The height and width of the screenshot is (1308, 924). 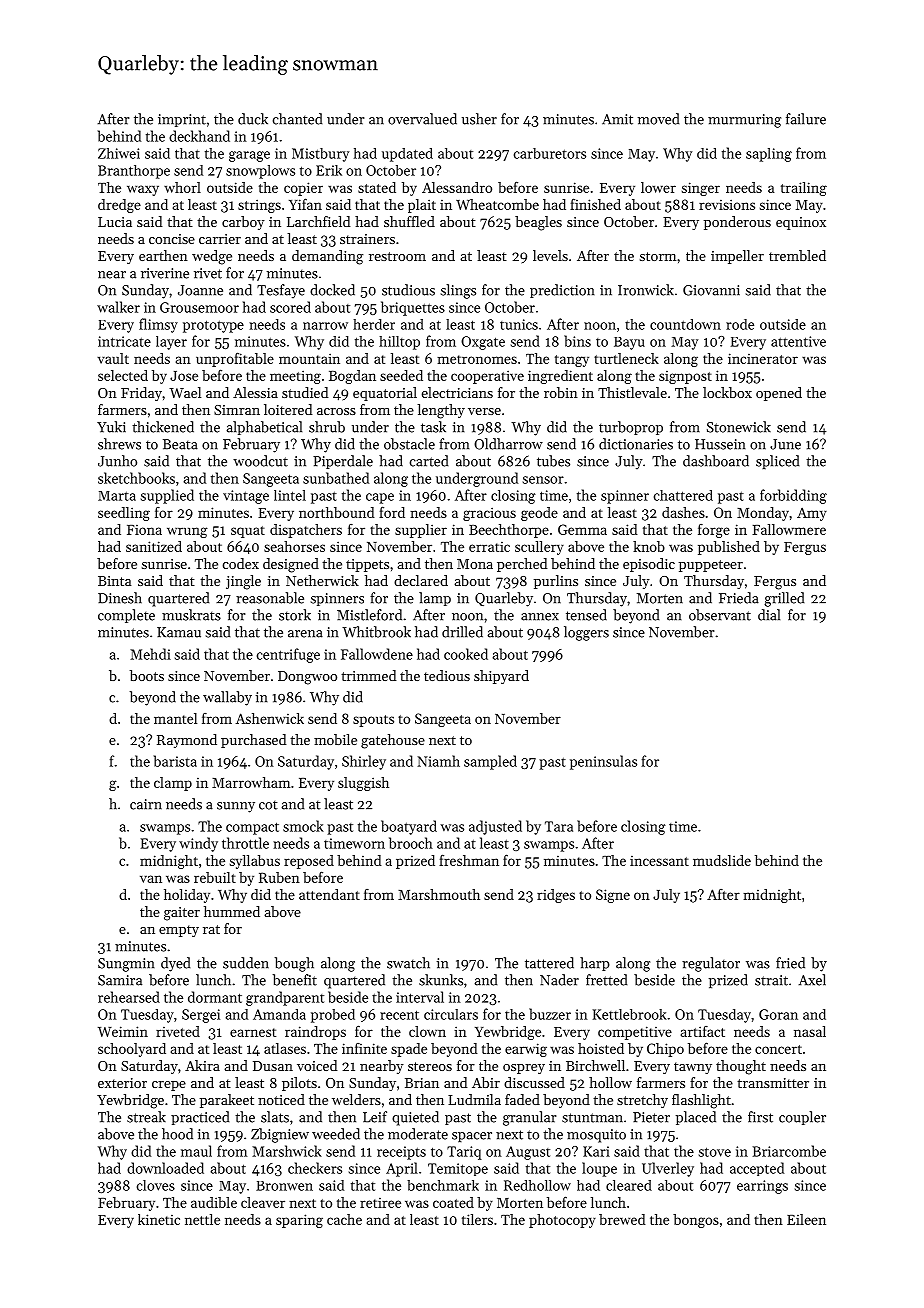 I want to click on Axel, so click(x=812, y=980).
